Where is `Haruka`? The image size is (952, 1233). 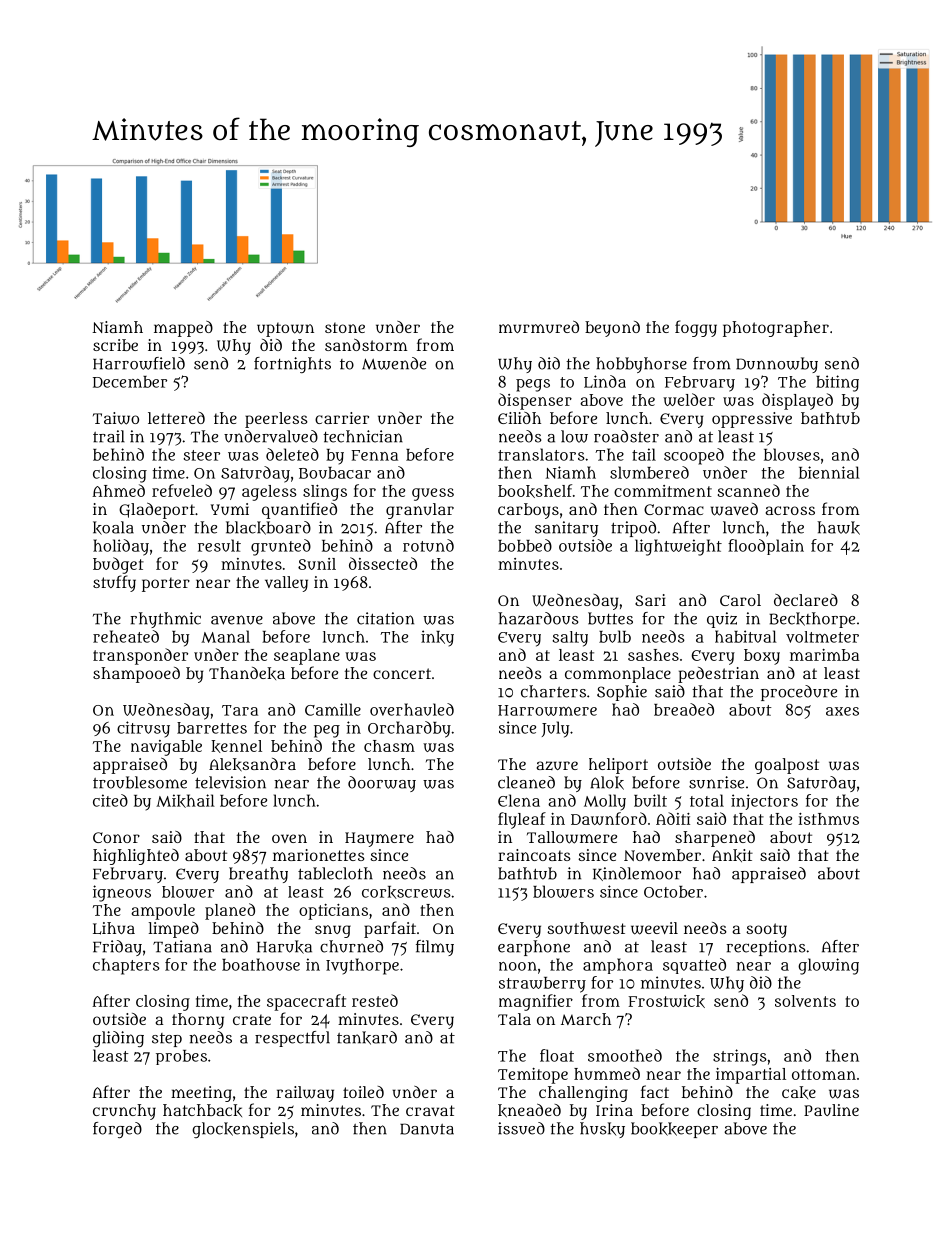
Haruka is located at coordinates (284, 947).
